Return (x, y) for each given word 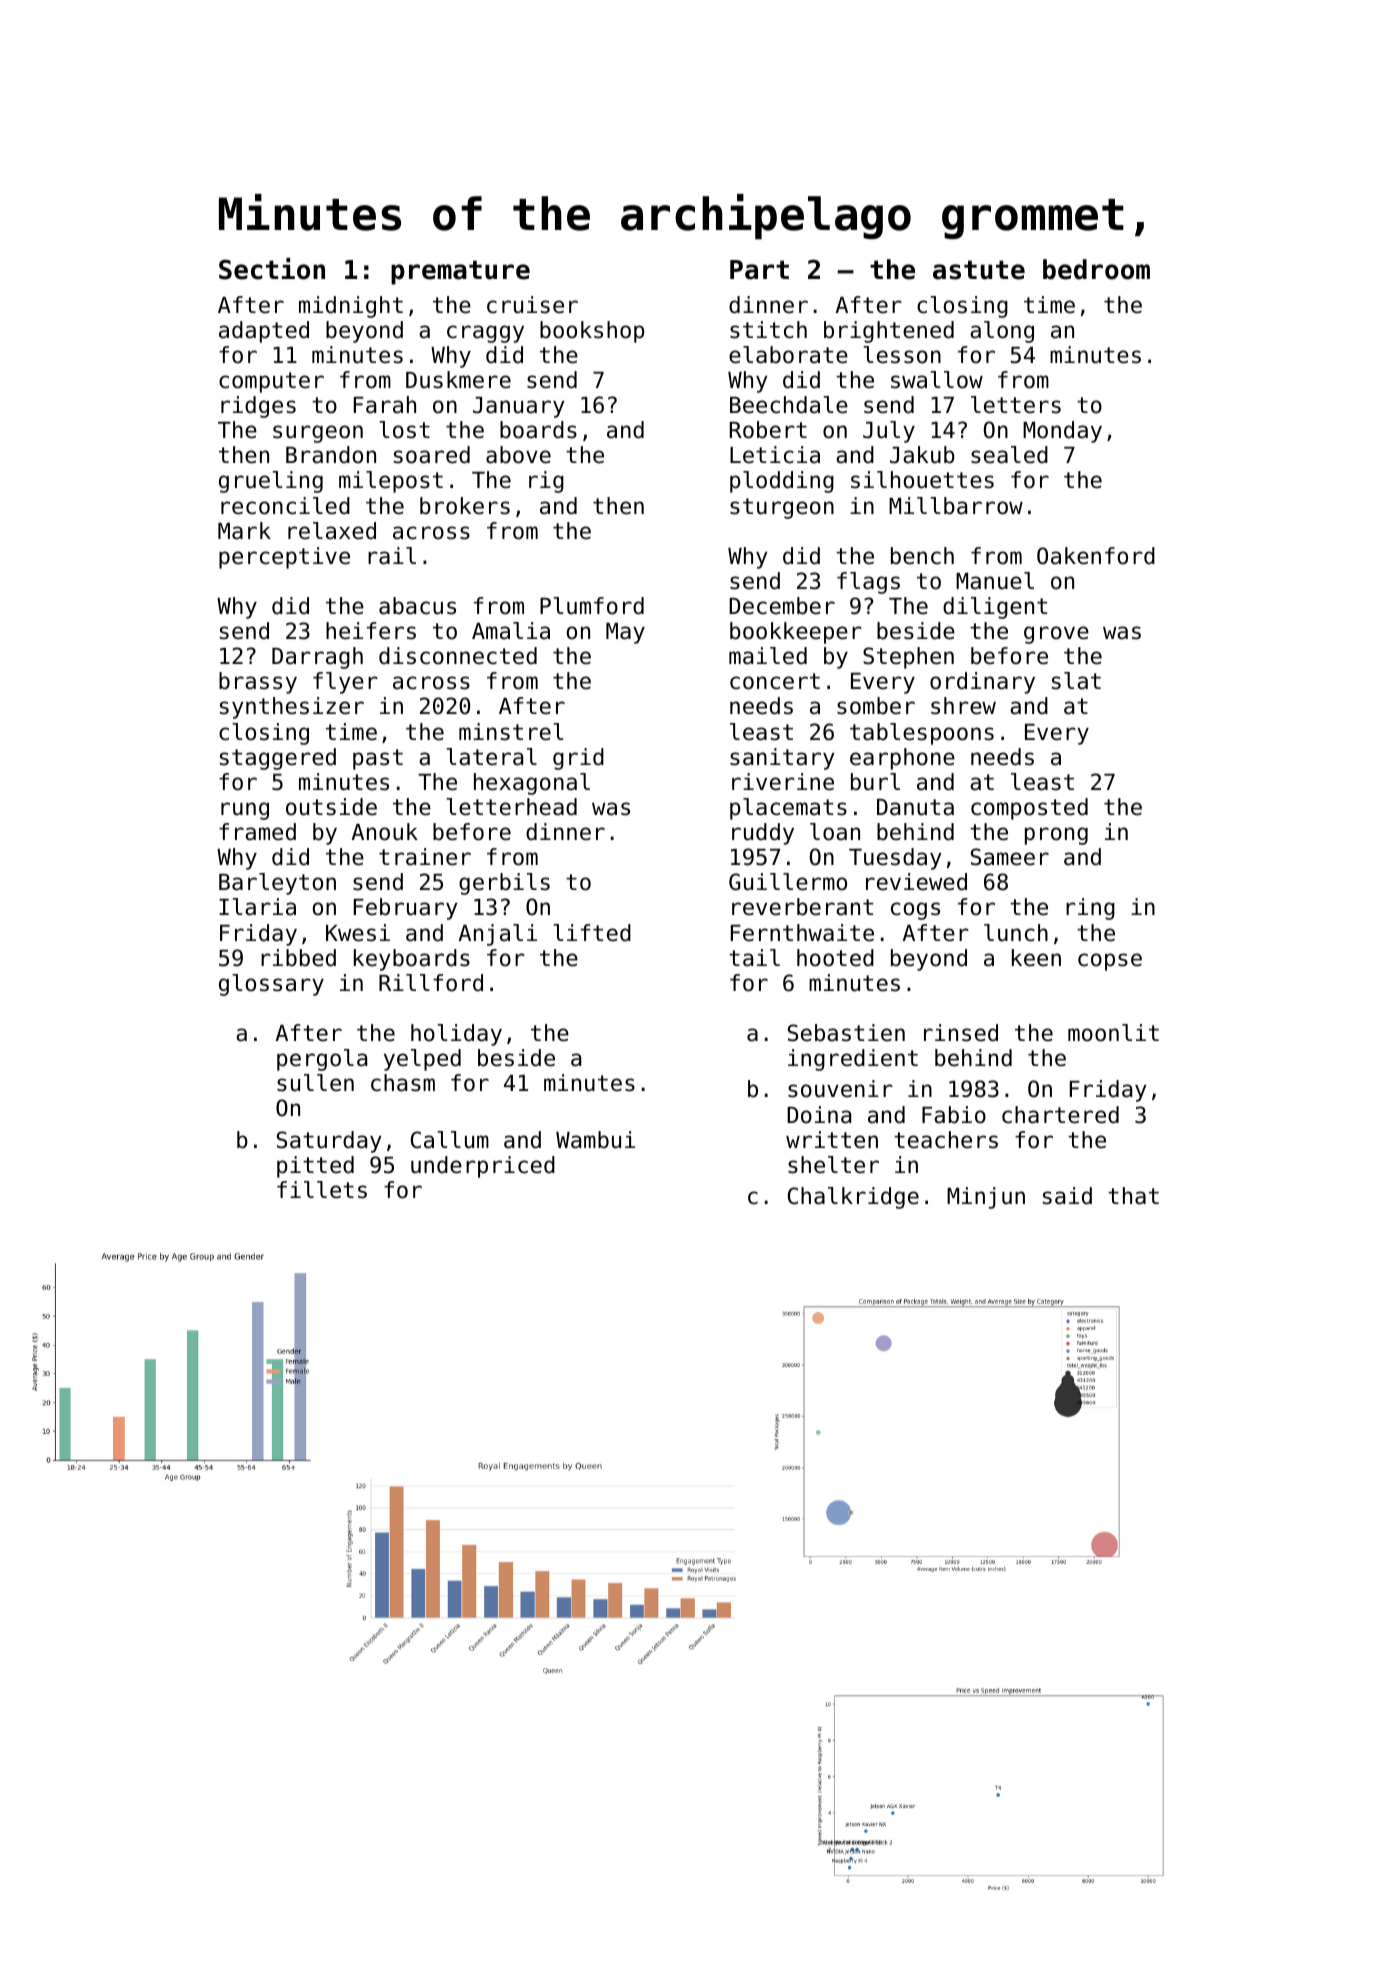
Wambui (595, 1140)
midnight (351, 307)
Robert (768, 430)
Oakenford (1096, 556)
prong (1056, 836)
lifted (592, 933)
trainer (425, 857)
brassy (258, 683)
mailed (768, 656)
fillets (322, 1190)
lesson (902, 355)
